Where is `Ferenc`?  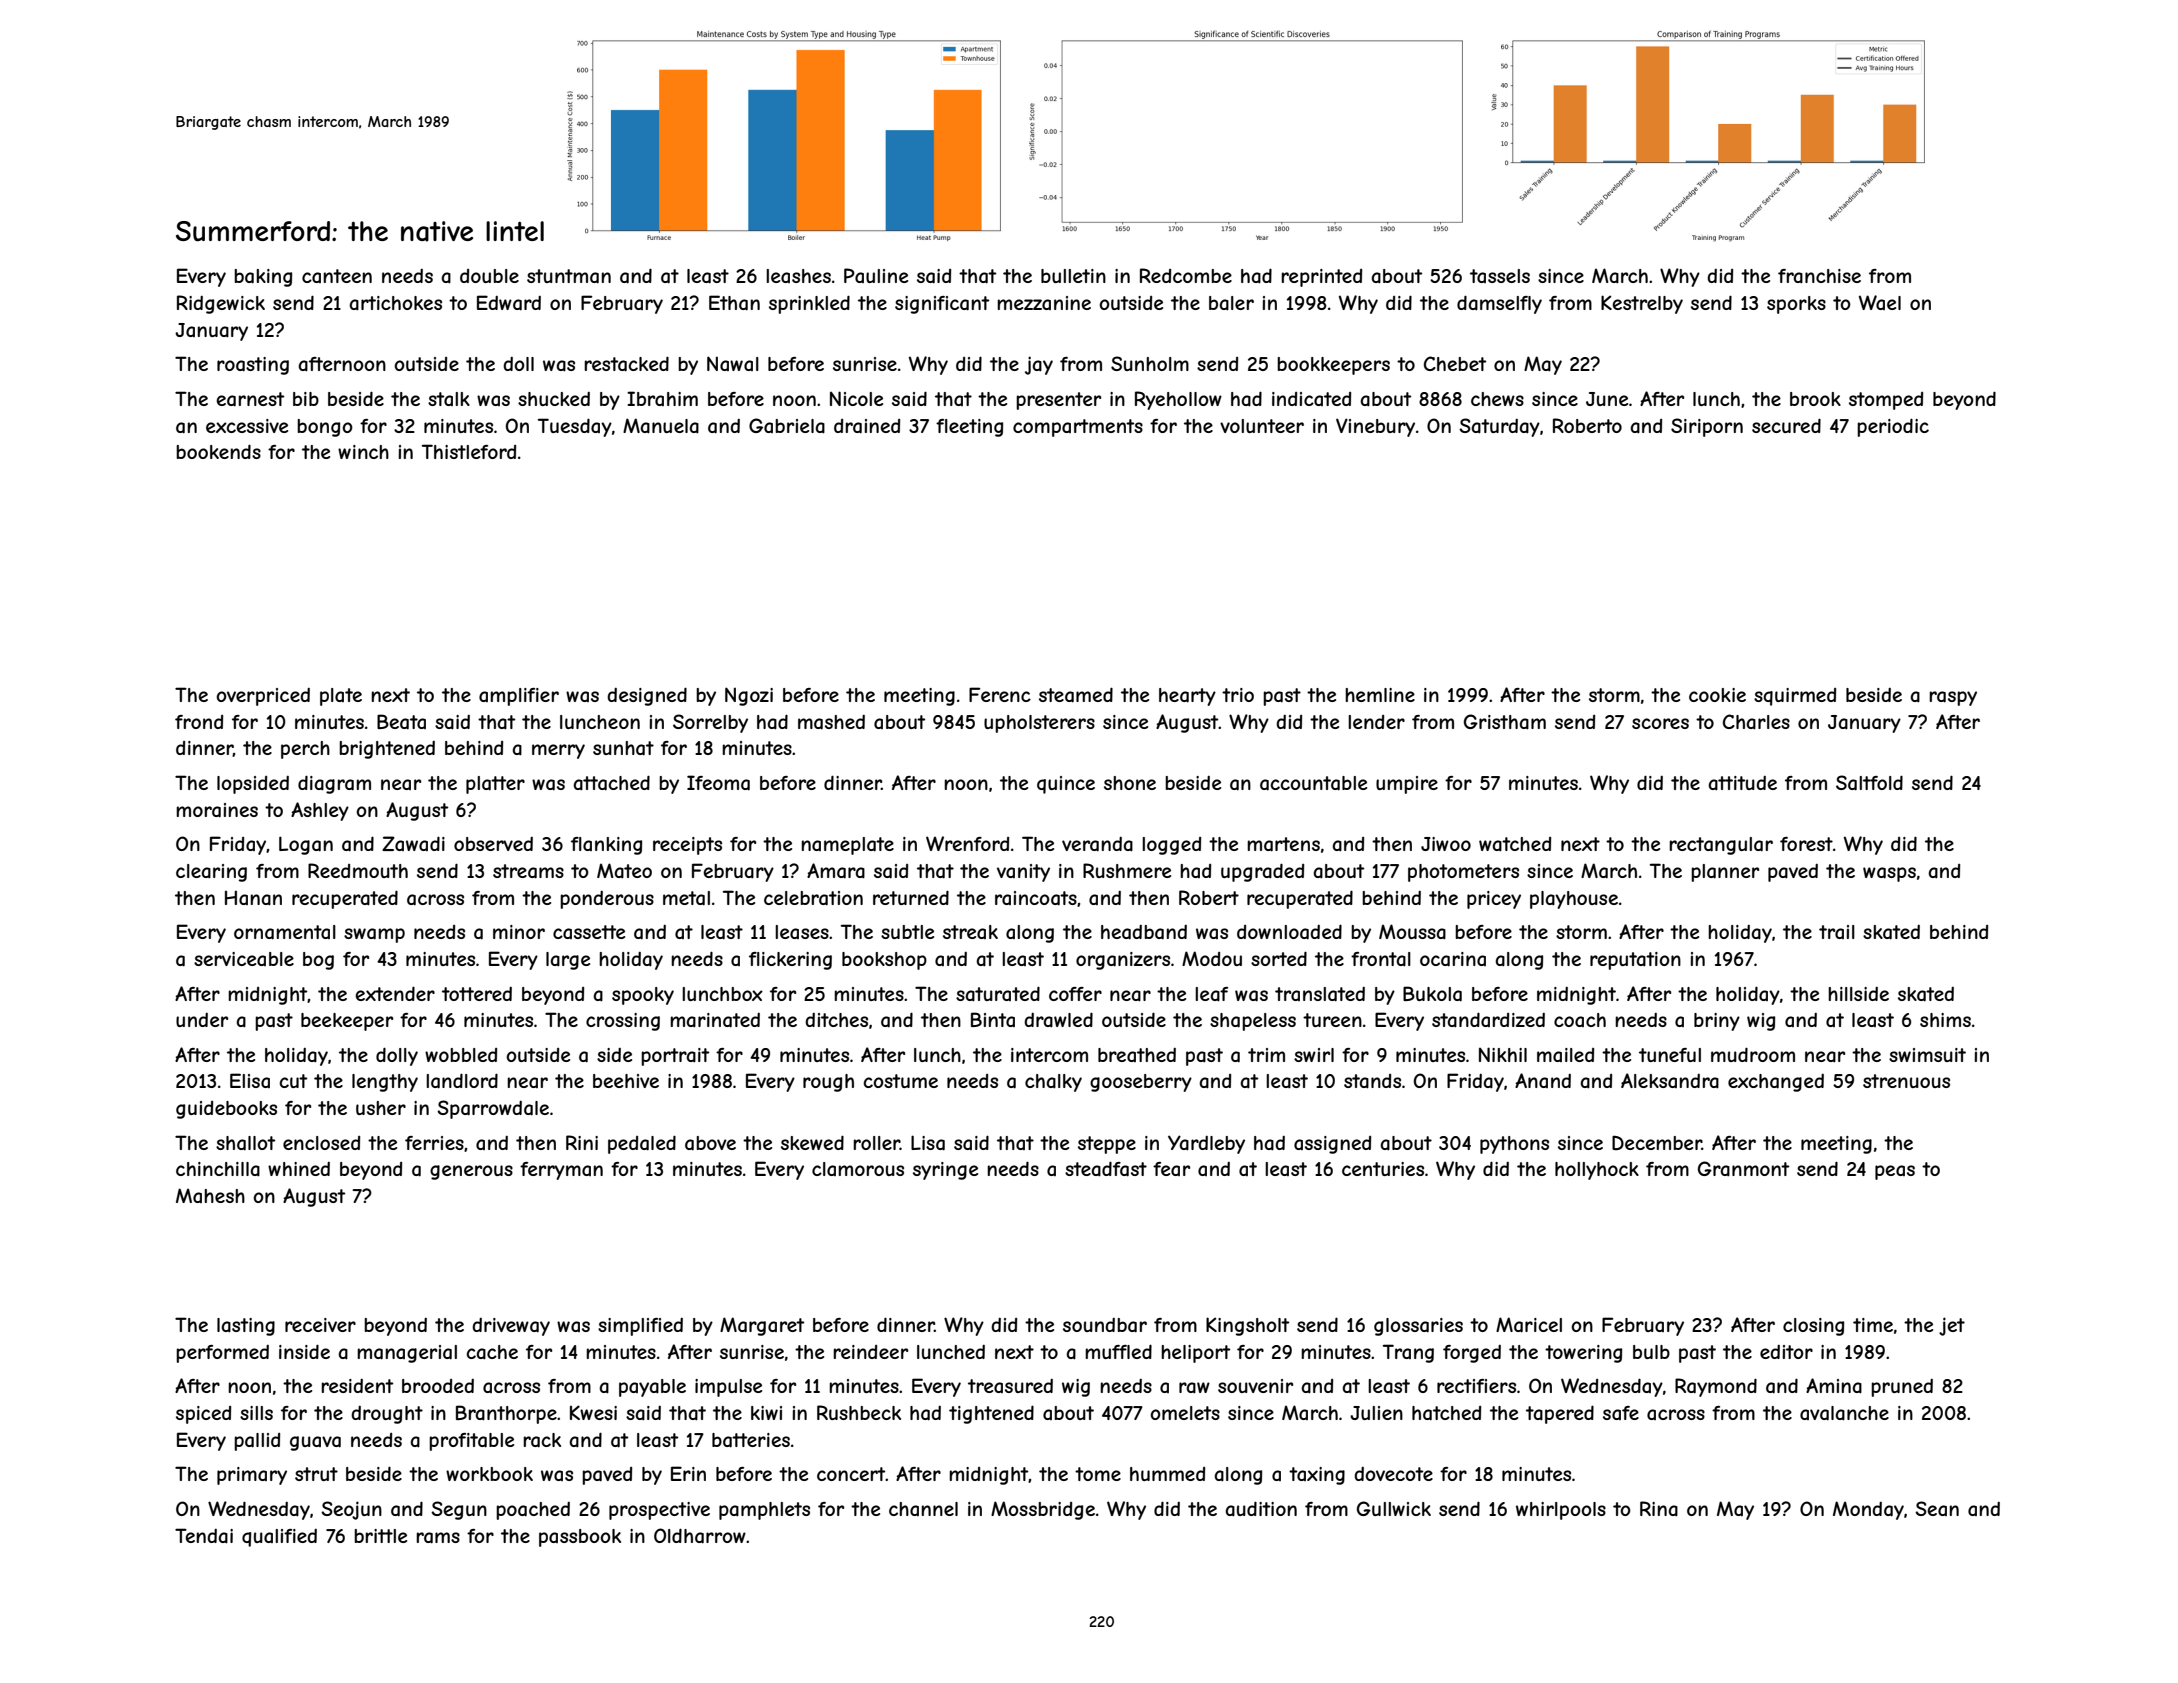
Ferenc is located at coordinates (1000, 694).
